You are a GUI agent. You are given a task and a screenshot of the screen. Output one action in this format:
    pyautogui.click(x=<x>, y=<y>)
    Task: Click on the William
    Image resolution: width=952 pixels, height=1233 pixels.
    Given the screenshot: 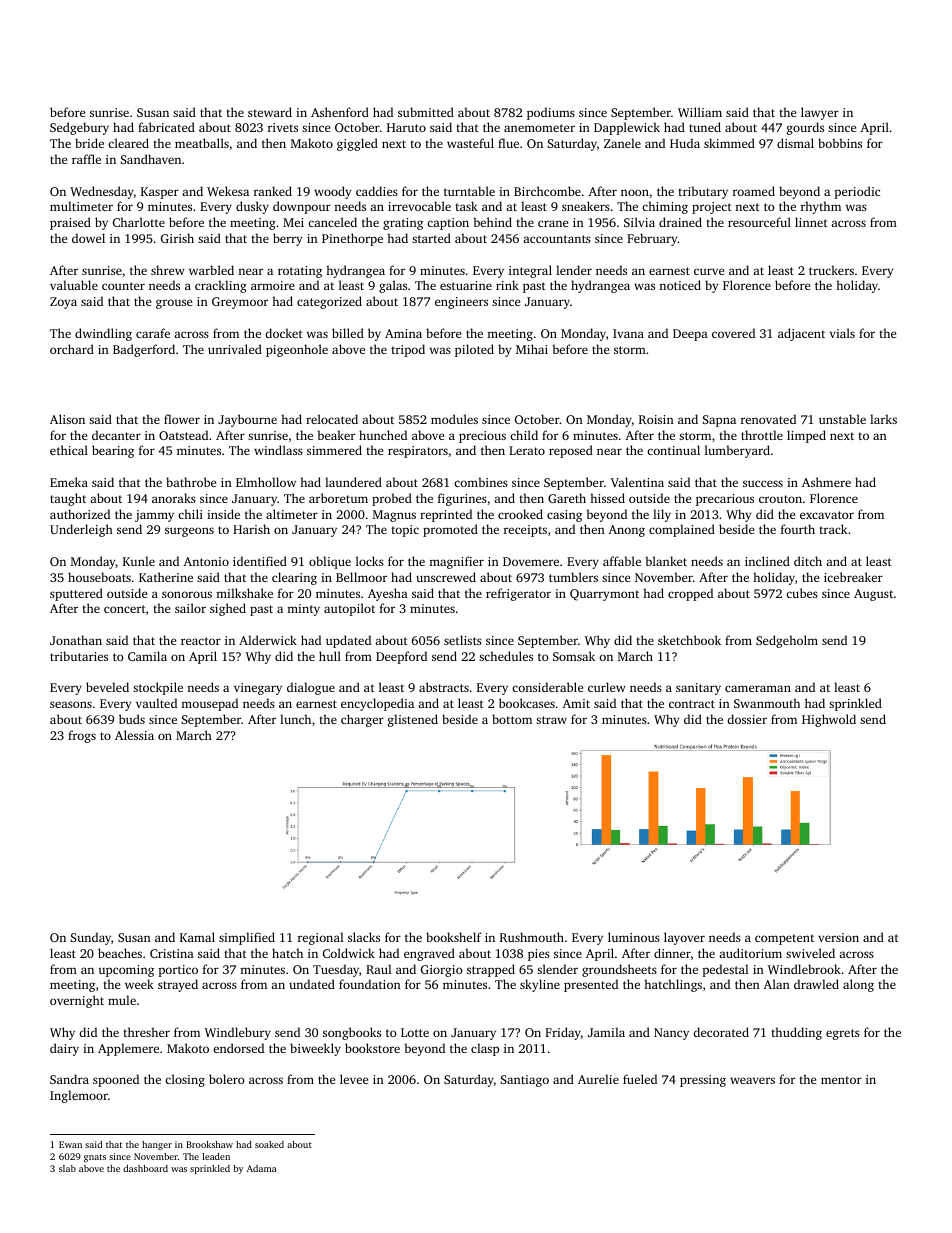 What is the action you would take?
    pyautogui.click(x=700, y=112)
